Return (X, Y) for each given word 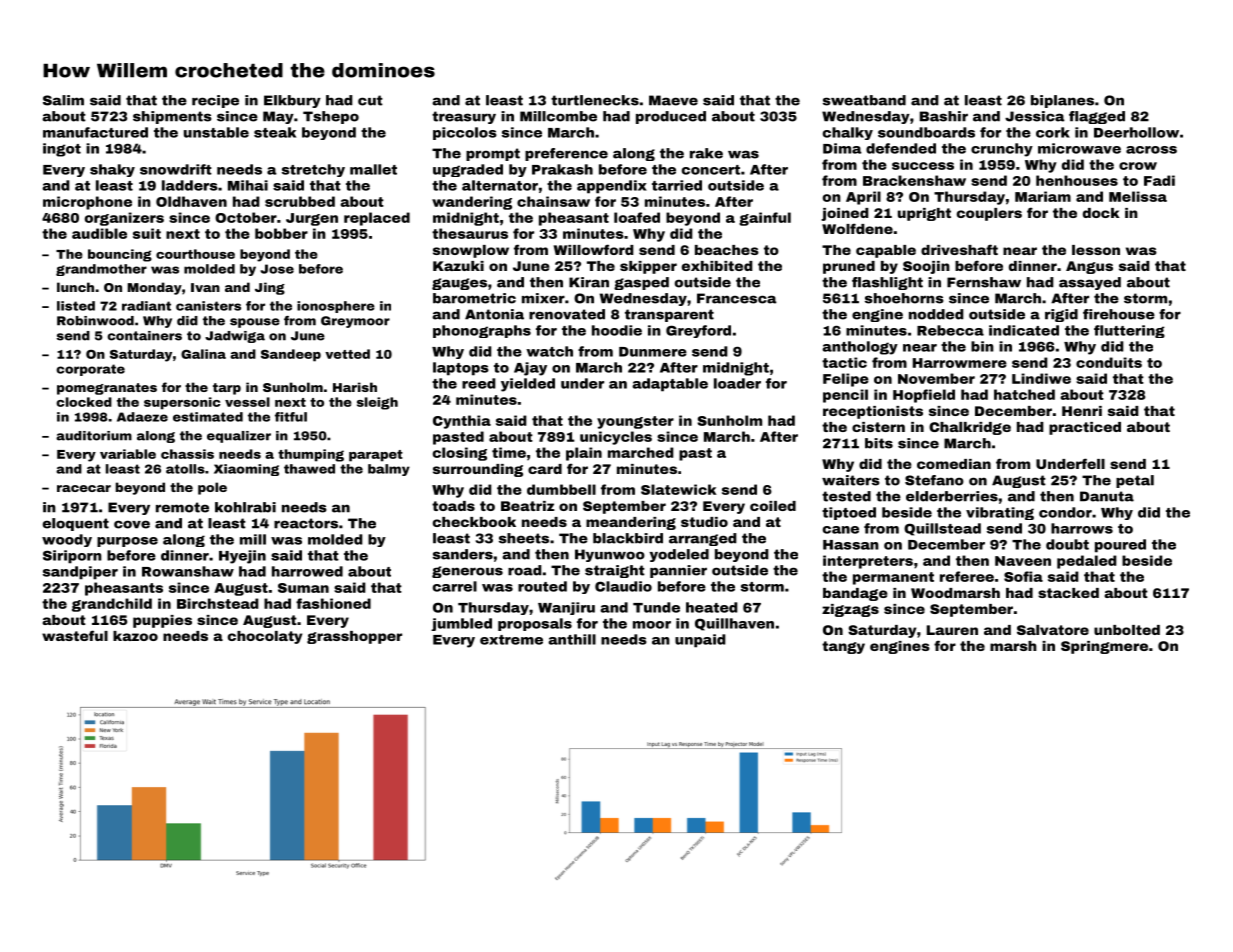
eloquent (76, 524)
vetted (347, 354)
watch (549, 351)
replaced (377, 219)
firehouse (1119, 314)
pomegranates (107, 389)
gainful (765, 219)
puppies (162, 621)
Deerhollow (1136, 132)
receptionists (873, 412)
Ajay (530, 369)
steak (275, 132)
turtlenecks (595, 100)
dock (1101, 213)
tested (846, 496)
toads (453, 506)
